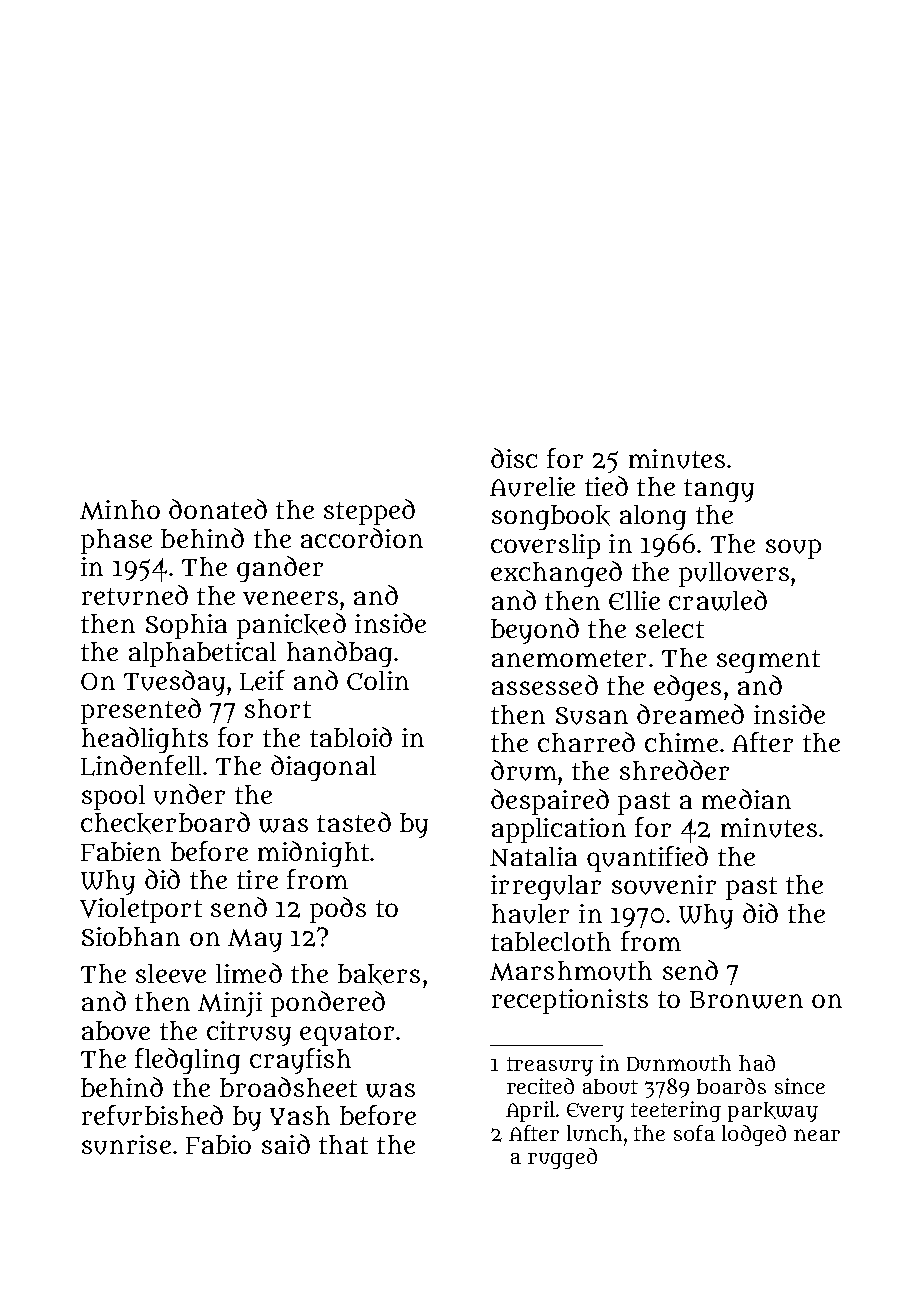 The width and height of the page is (924, 1311). I want to click on tangy, so click(719, 490).
